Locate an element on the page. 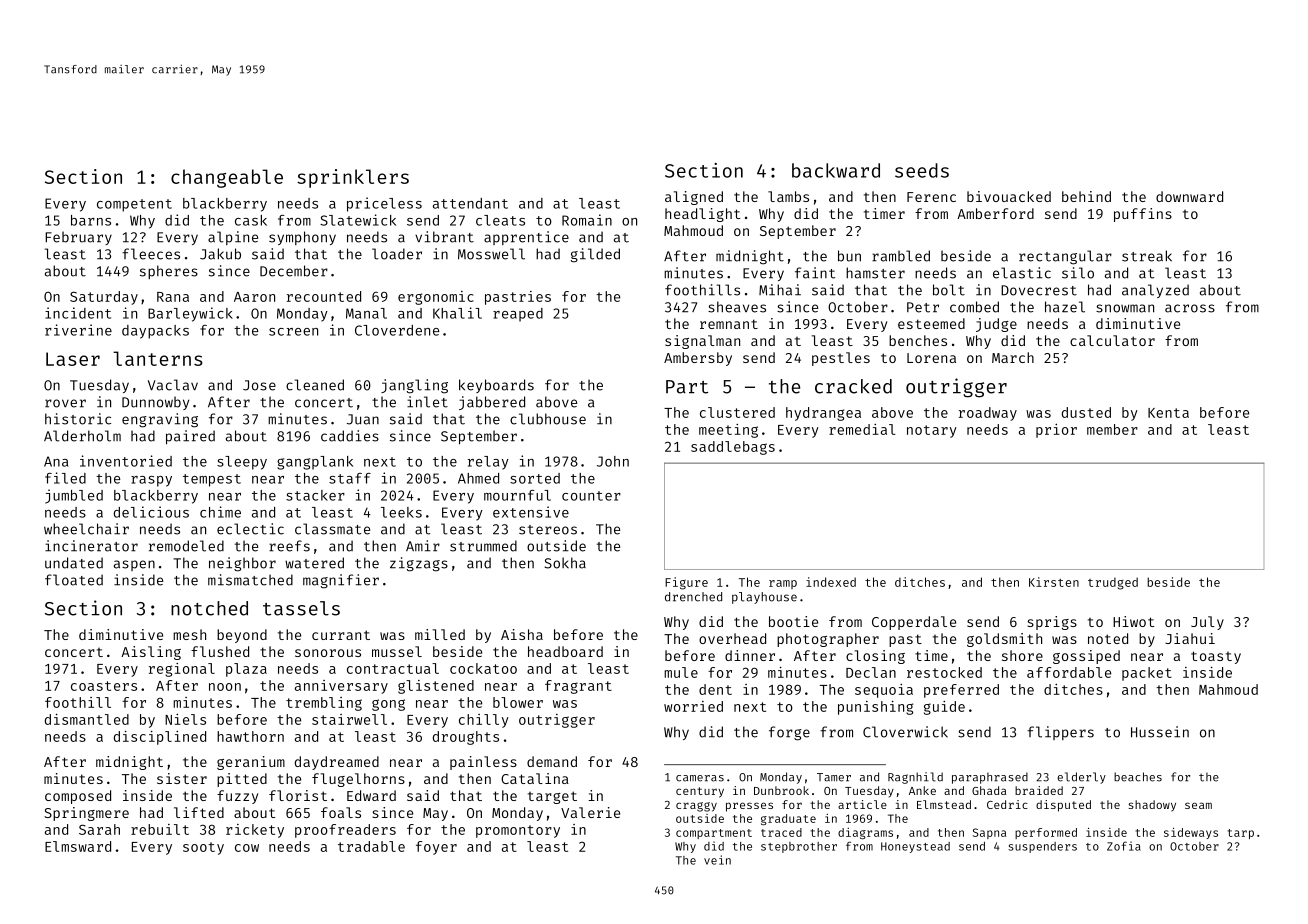 The height and width of the page is (924, 1308). rectangular is located at coordinates (1065, 257).
